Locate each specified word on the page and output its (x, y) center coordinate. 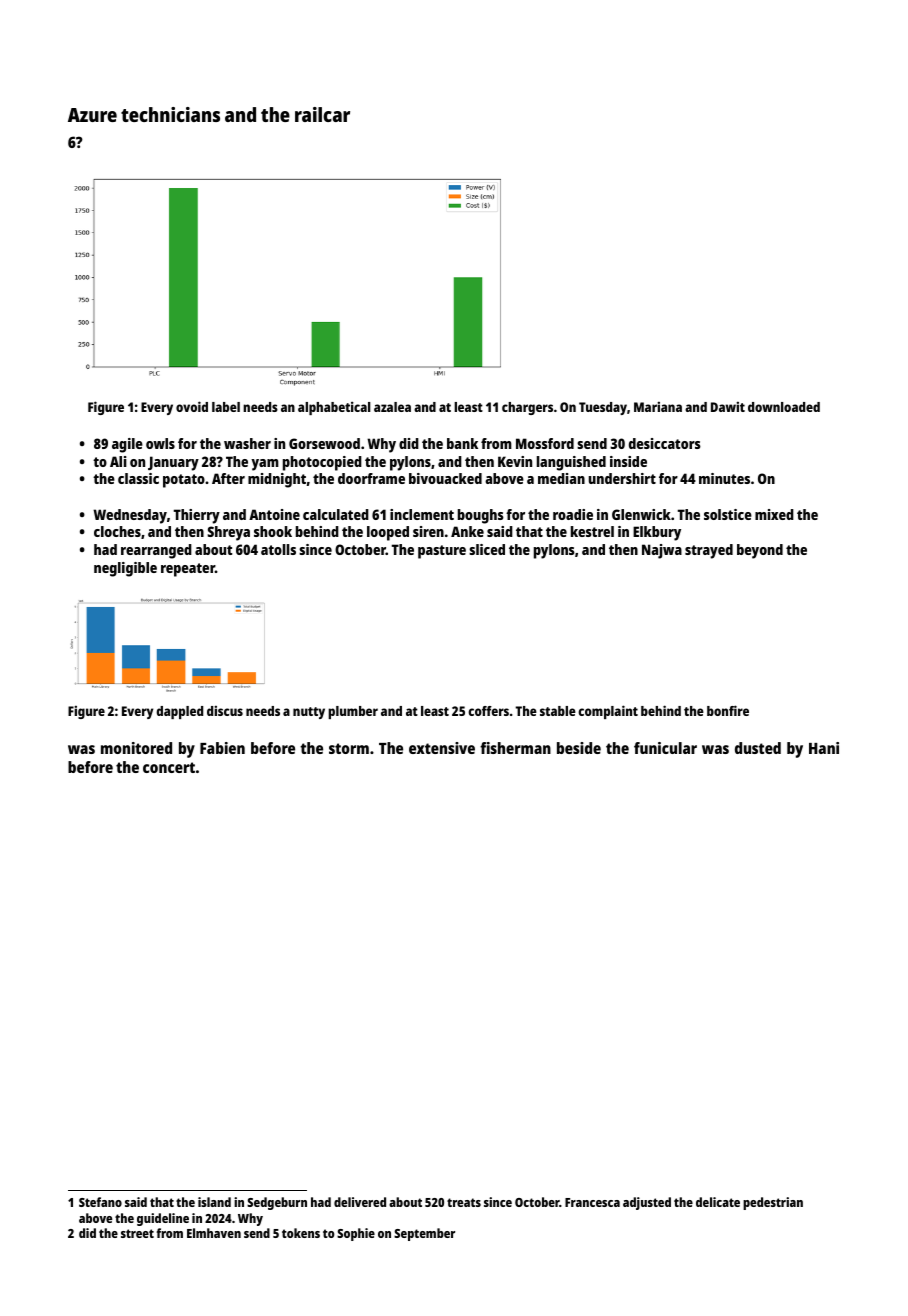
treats (464, 1202)
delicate (718, 1202)
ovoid (192, 406)
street (137, 1233)
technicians (170, 114)
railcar (322, 114)
